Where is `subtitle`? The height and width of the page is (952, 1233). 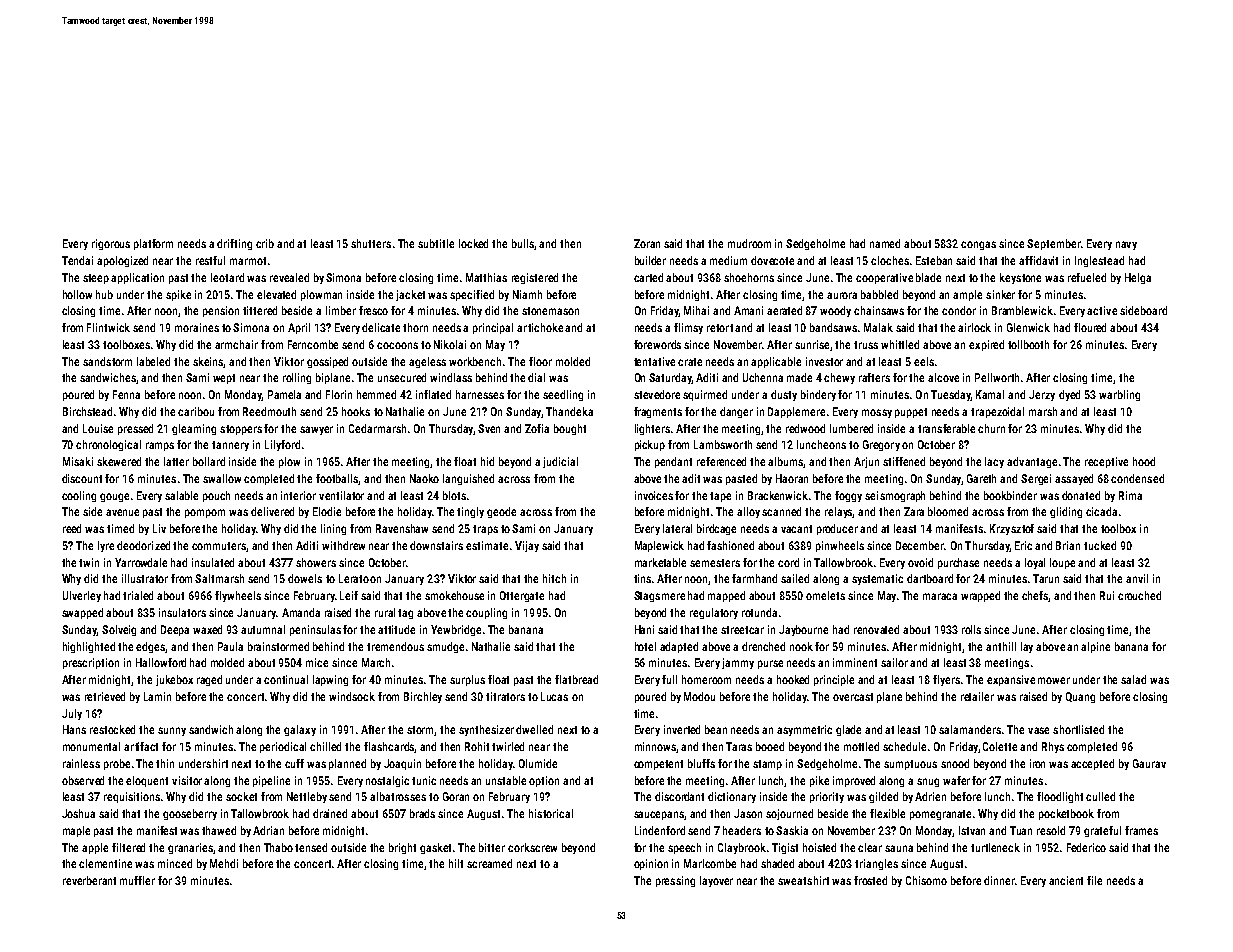 subtitle is located at coordinates (436, 243).
